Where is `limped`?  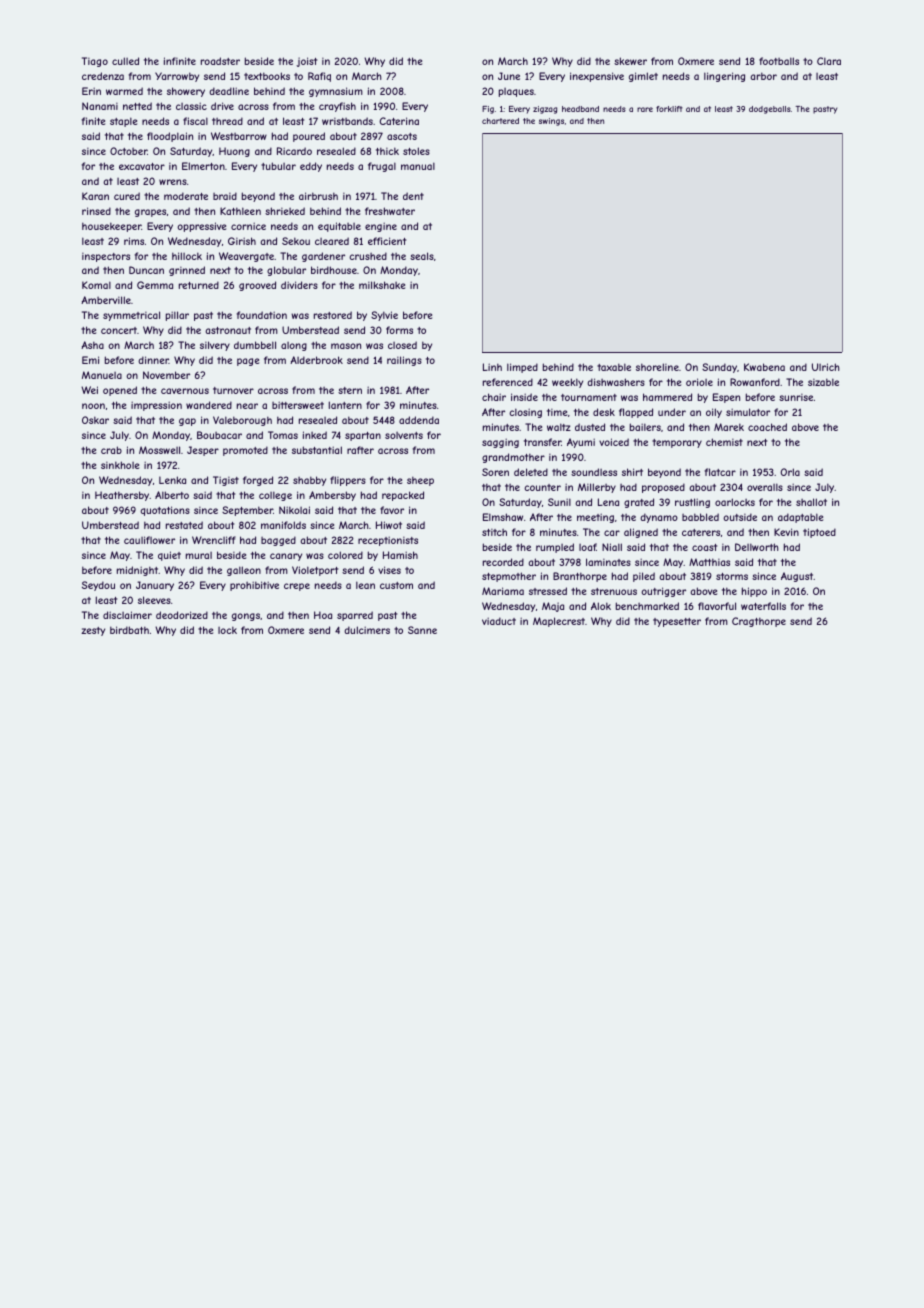
limped is located at coordinates (522, 368).
